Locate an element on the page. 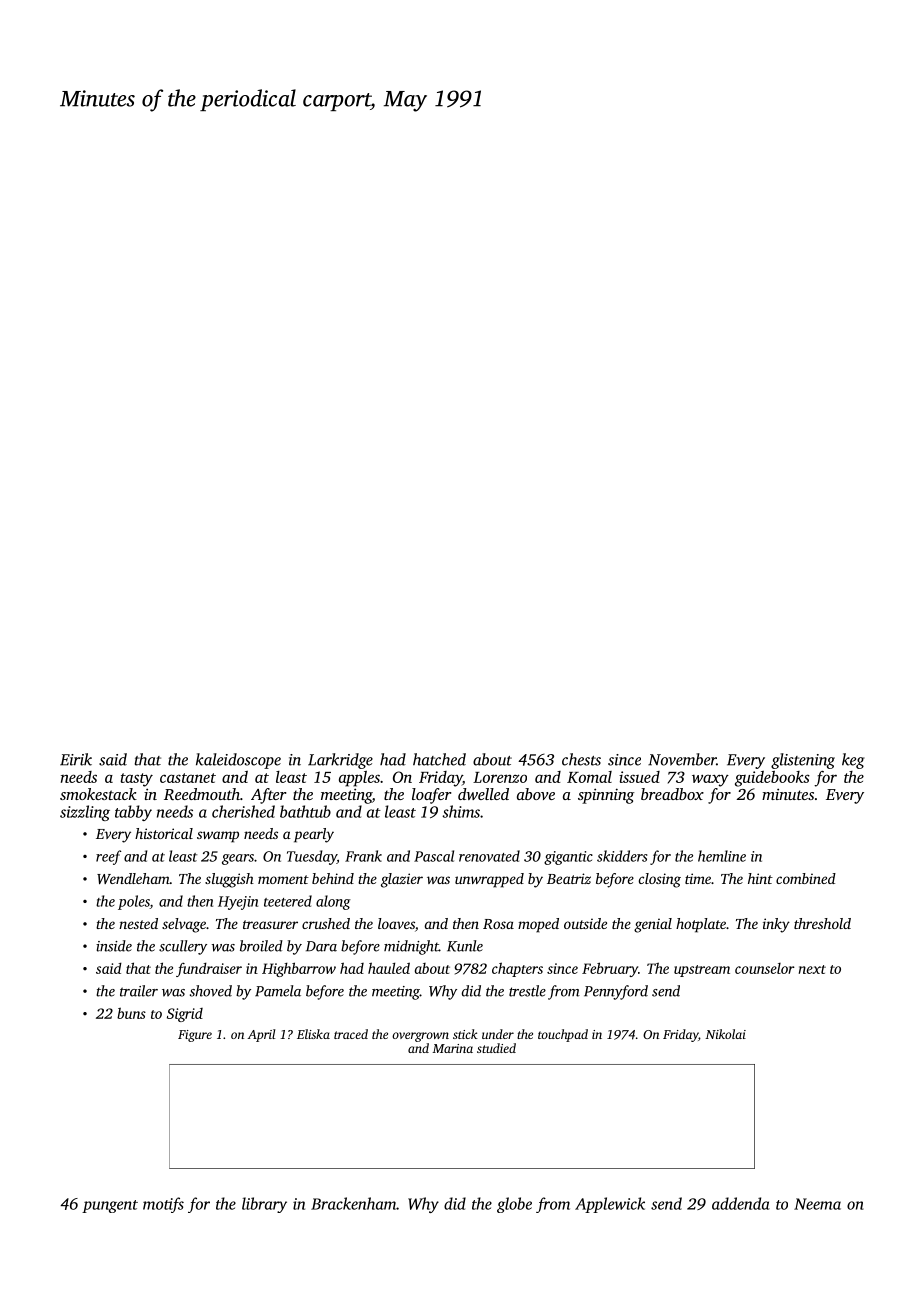 The image size is (924, 1308). Beatriz is located at coordinates (569, 878).
